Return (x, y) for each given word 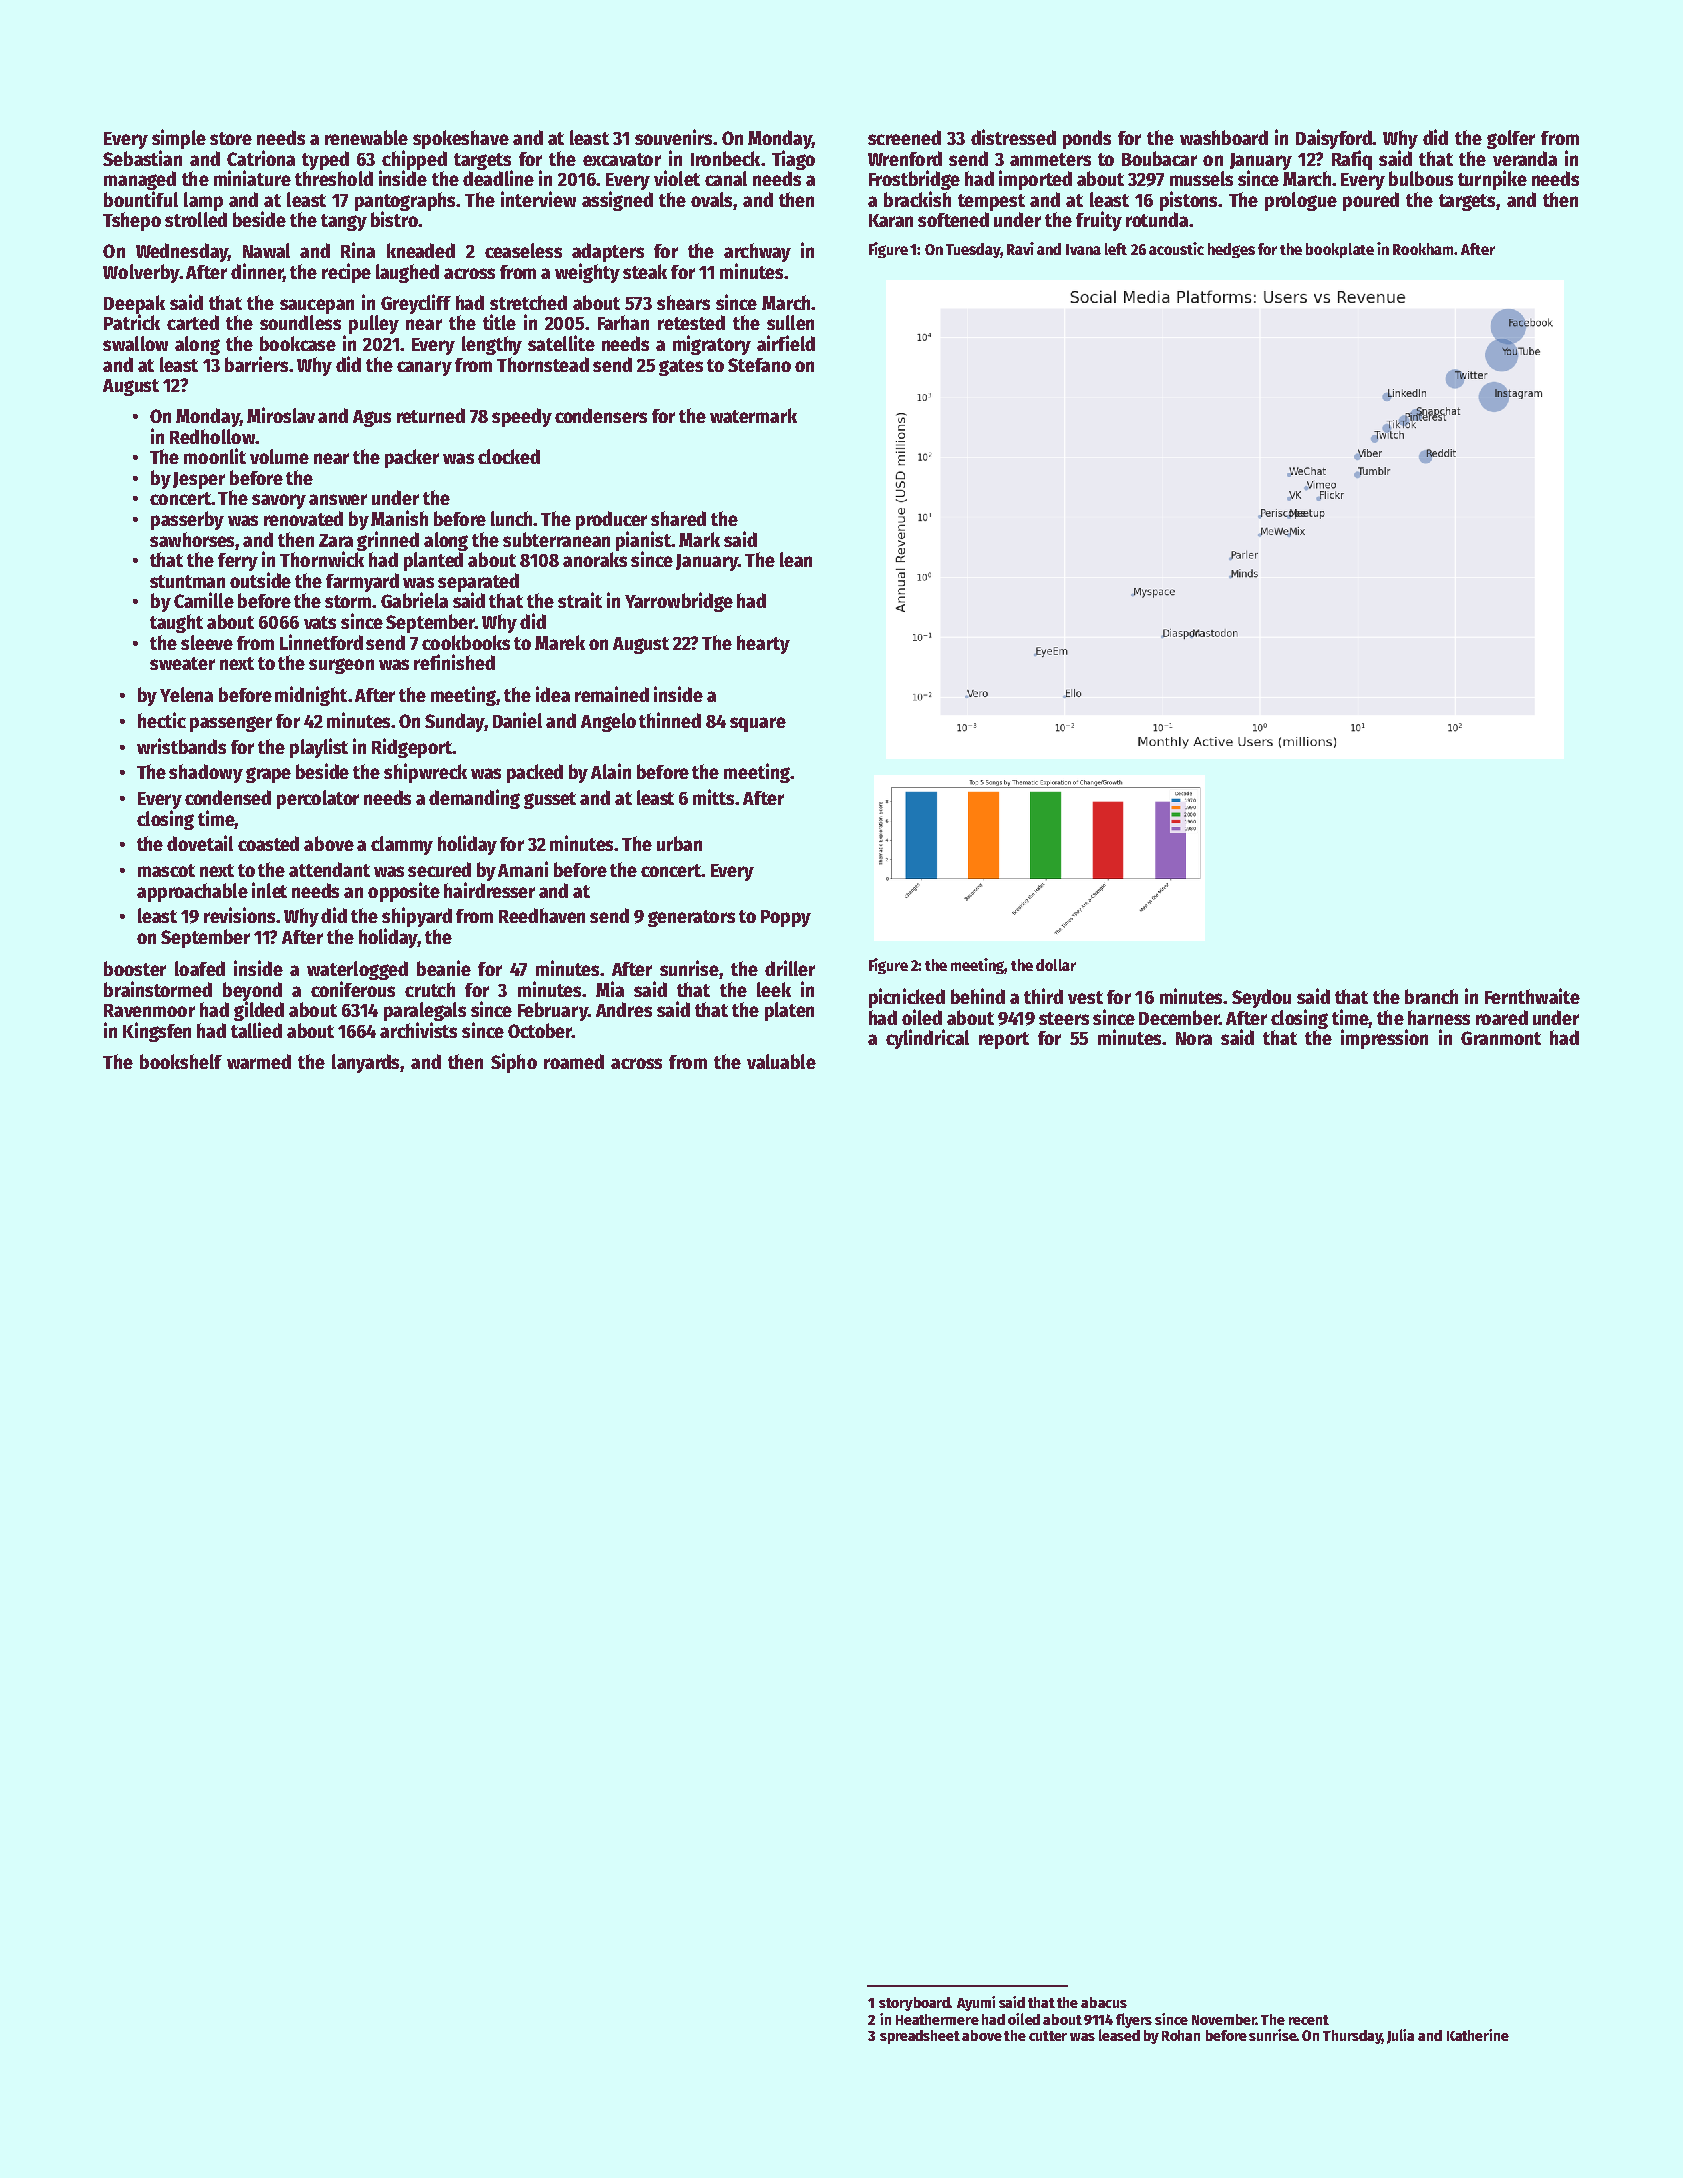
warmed (259, 1061)
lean (796, 559)
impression (1384, 1039)
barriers (256, 364)
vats (320, 622)
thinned (670, 720)
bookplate (1340, 250)
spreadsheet (920, 2037)
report (1004, 1040)
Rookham (1423, 249)
